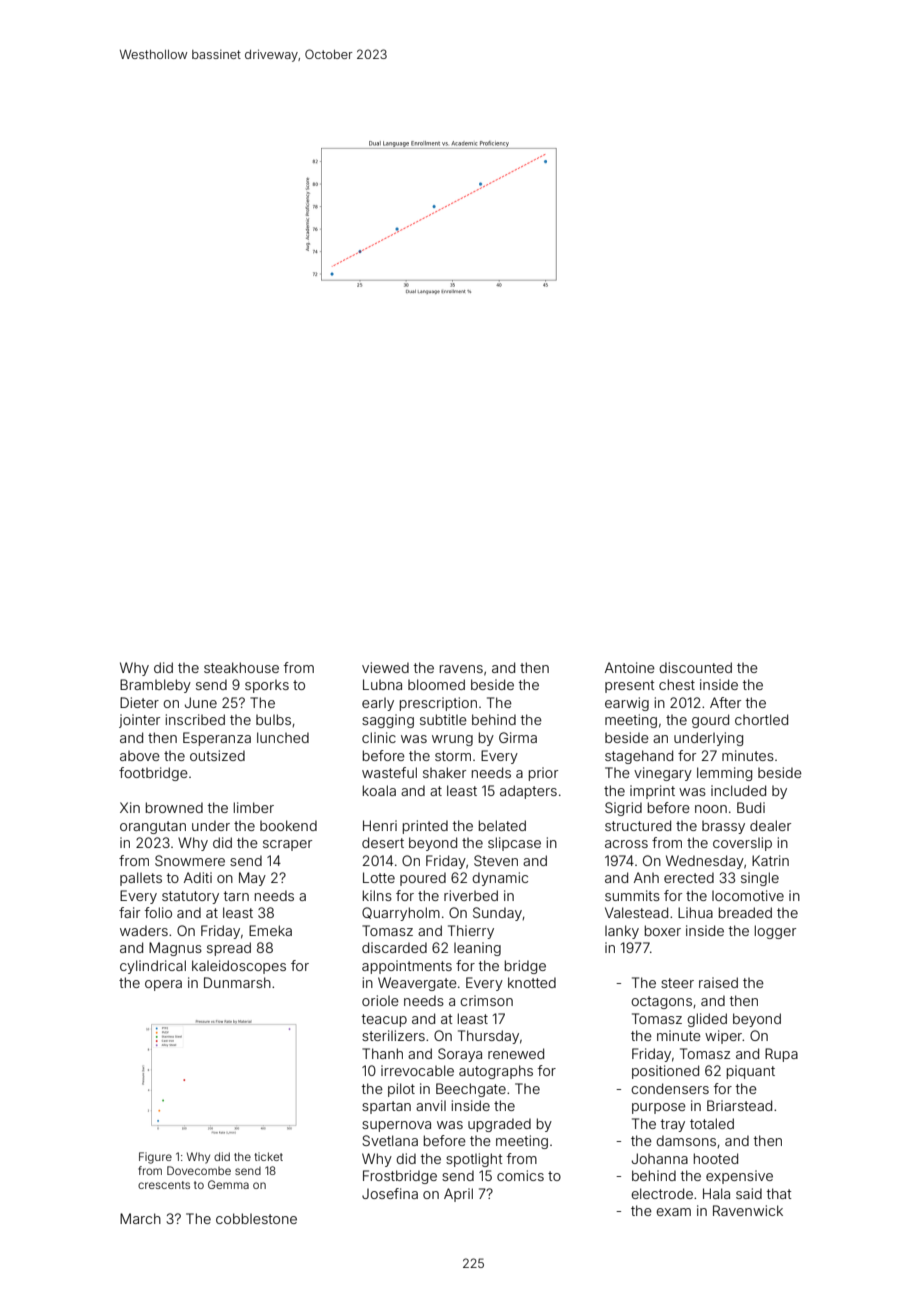 The width and height of the document is (924, 1308). What do you see at coordinates (742, 844) in the document?
I see `coverslip` at bounding box center [742, 844].
